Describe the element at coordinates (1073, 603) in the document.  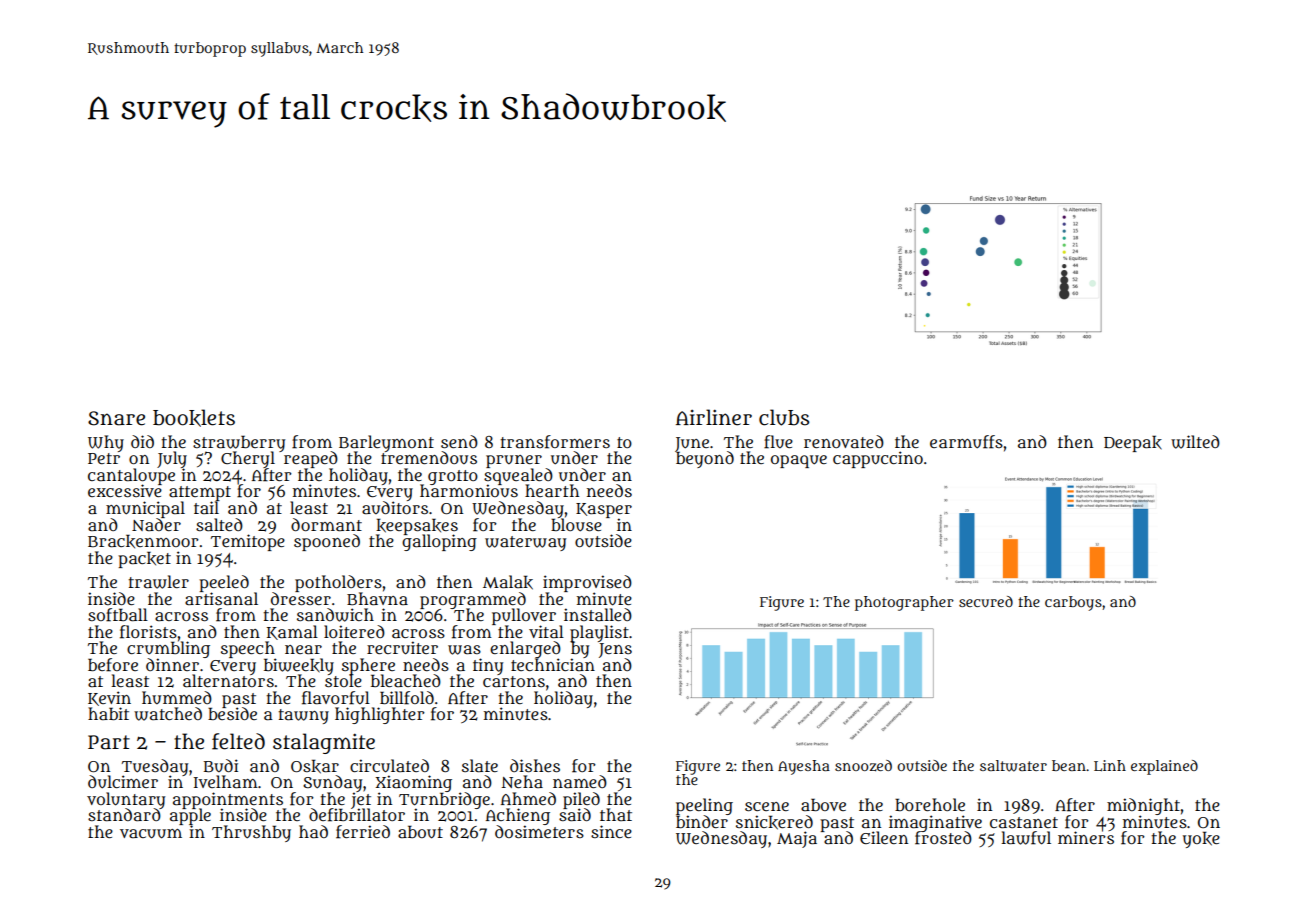
I see `carboys` at that location.
